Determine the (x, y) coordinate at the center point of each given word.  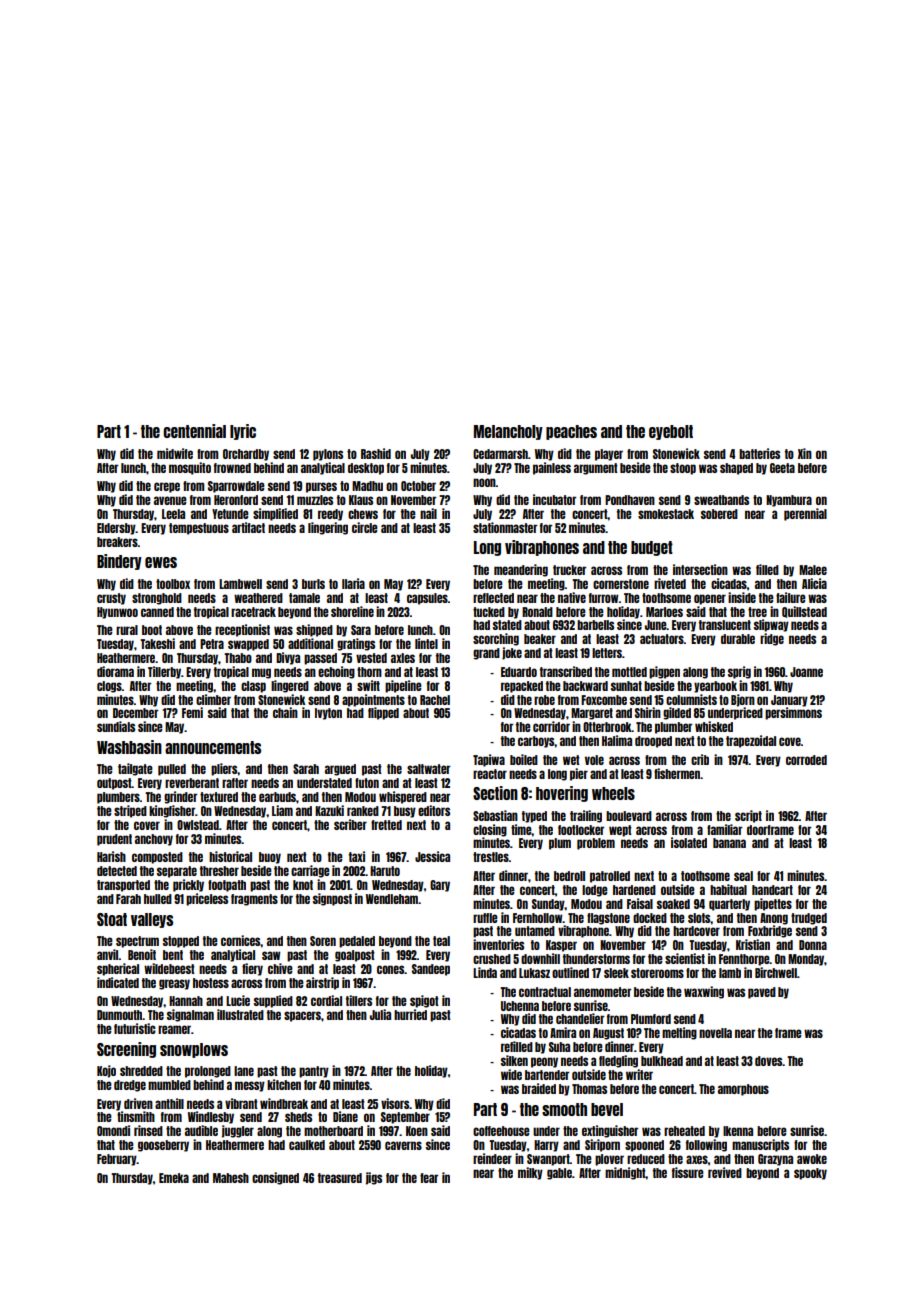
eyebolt (671, 432)
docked (650, 918)
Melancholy (508, 432)
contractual (545, 992)
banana (729, 843)
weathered (258, 598)
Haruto (385, 871)
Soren (323, 941)
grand (486, 654)
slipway (771, 625)
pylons (328, 455)
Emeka (174, 1178)
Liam (282, 810)
